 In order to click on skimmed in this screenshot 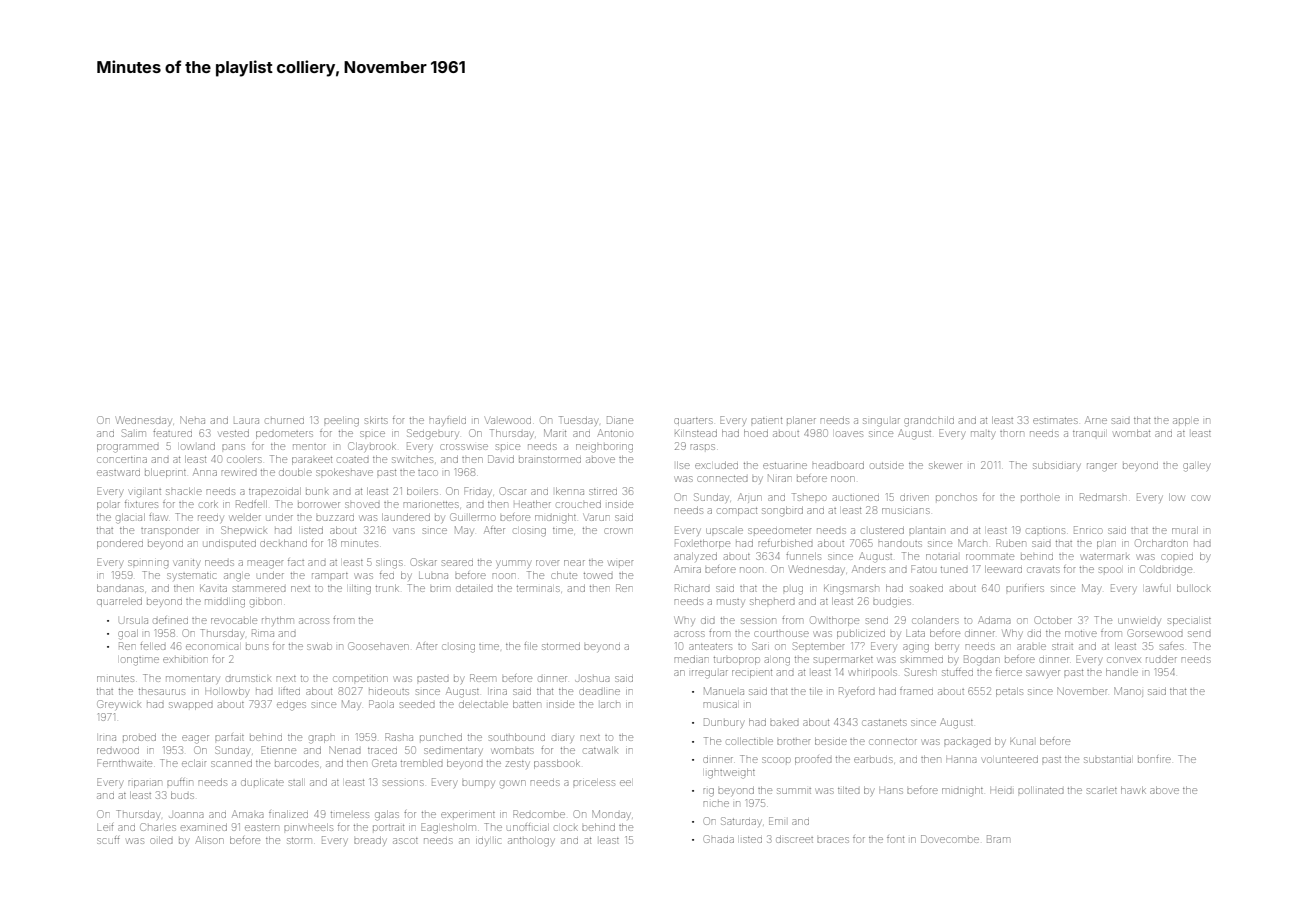, I will do `click(922, 660)`.
